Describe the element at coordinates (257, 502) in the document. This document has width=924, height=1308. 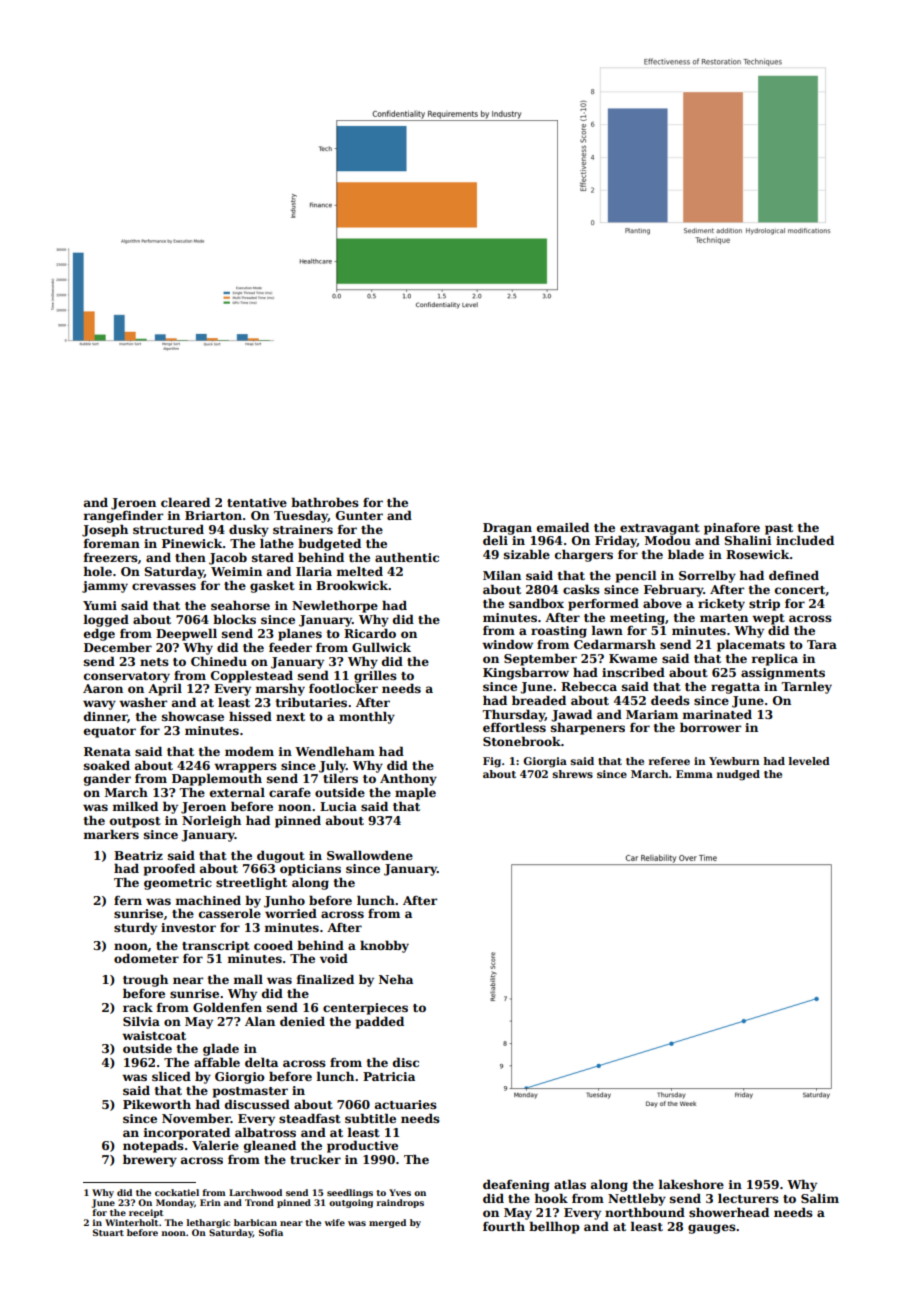
I see `tentative` at that location.
